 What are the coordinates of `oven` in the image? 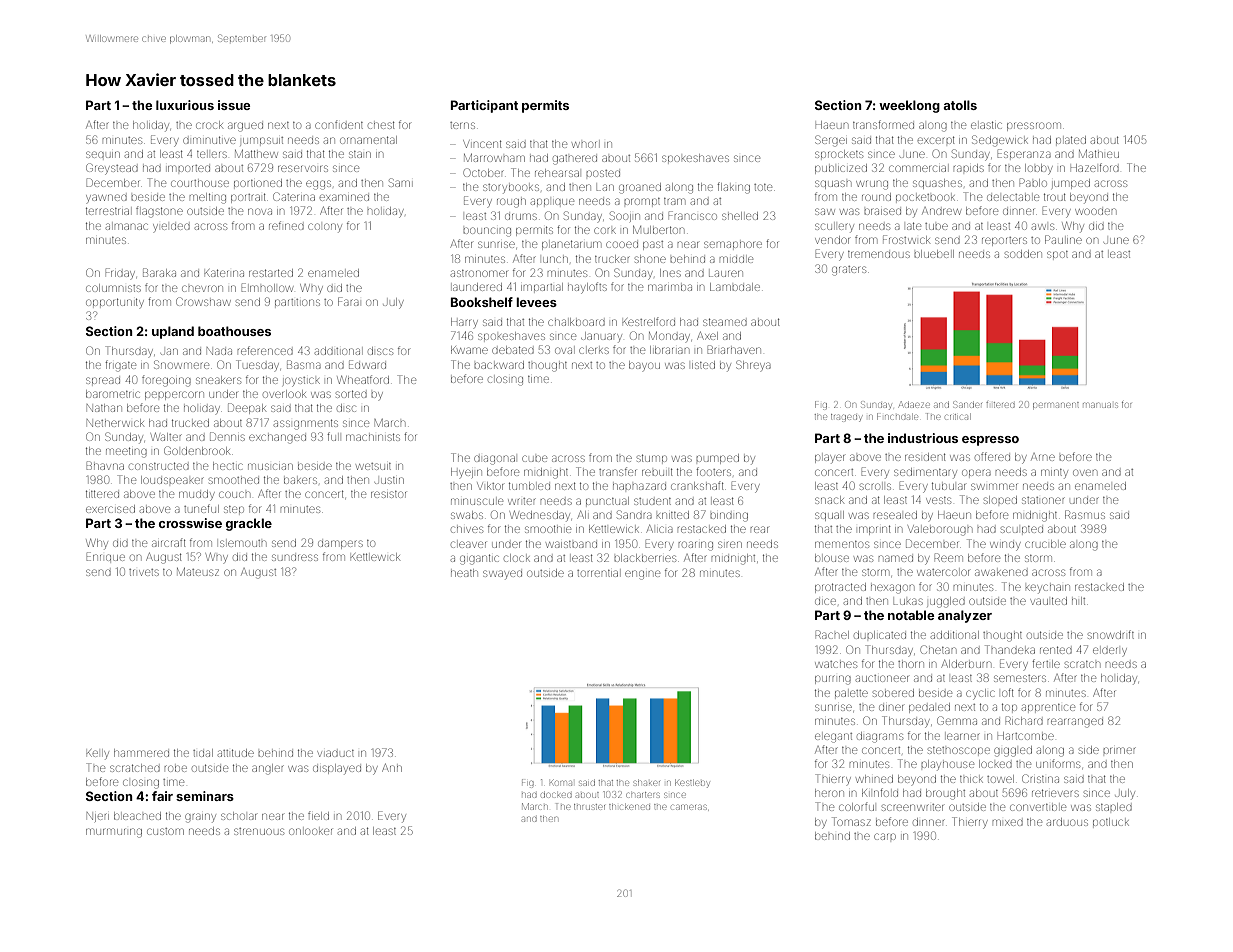 It's located at (1085, 472).
